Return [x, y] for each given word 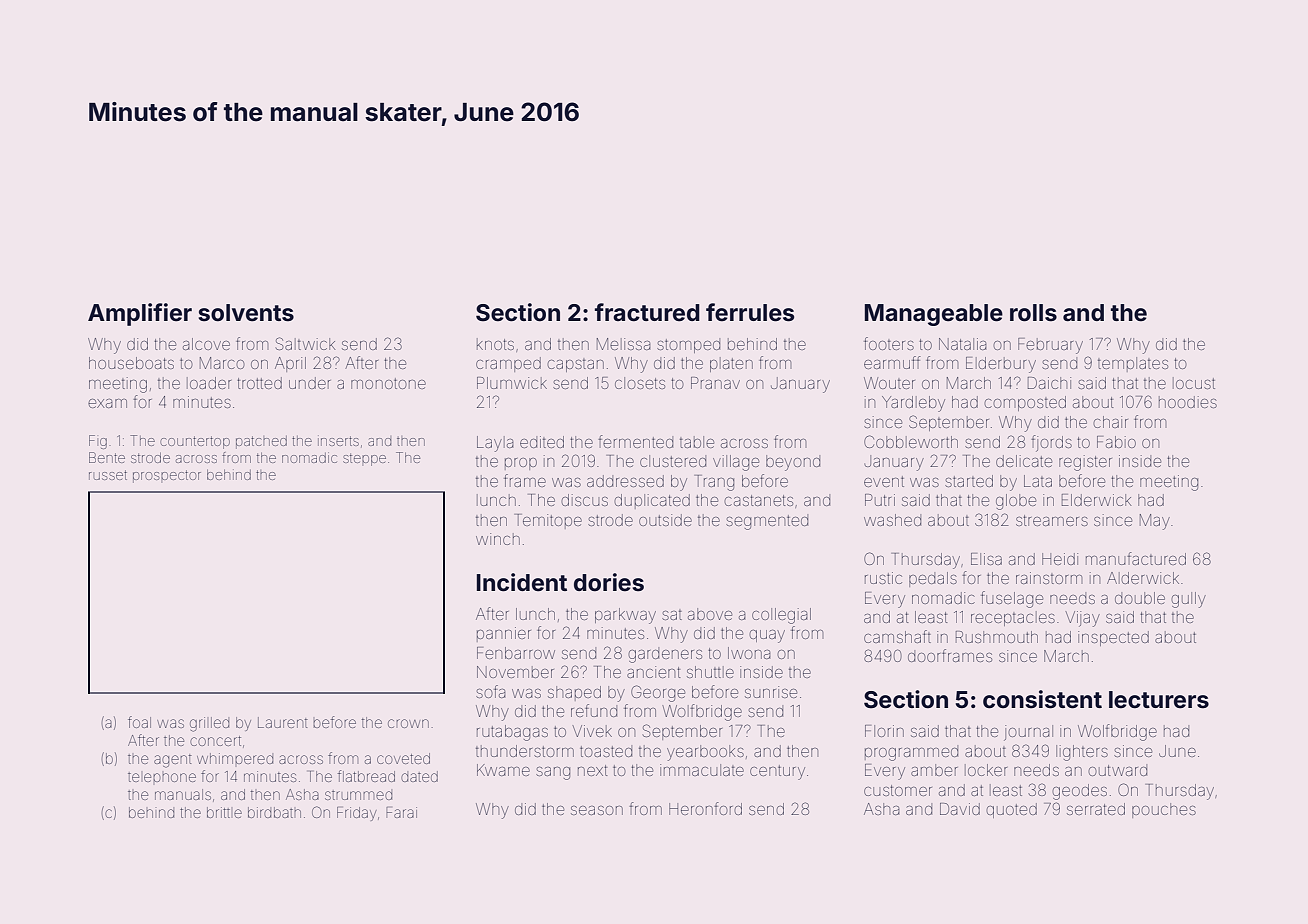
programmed [911, 753]
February [1050, 346]
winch [498, 539]
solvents [246, 313]
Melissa [624, 344]
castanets [759, 500]
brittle [224, 812]
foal [139, 722]
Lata [1038, 481]
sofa [491, 691]
